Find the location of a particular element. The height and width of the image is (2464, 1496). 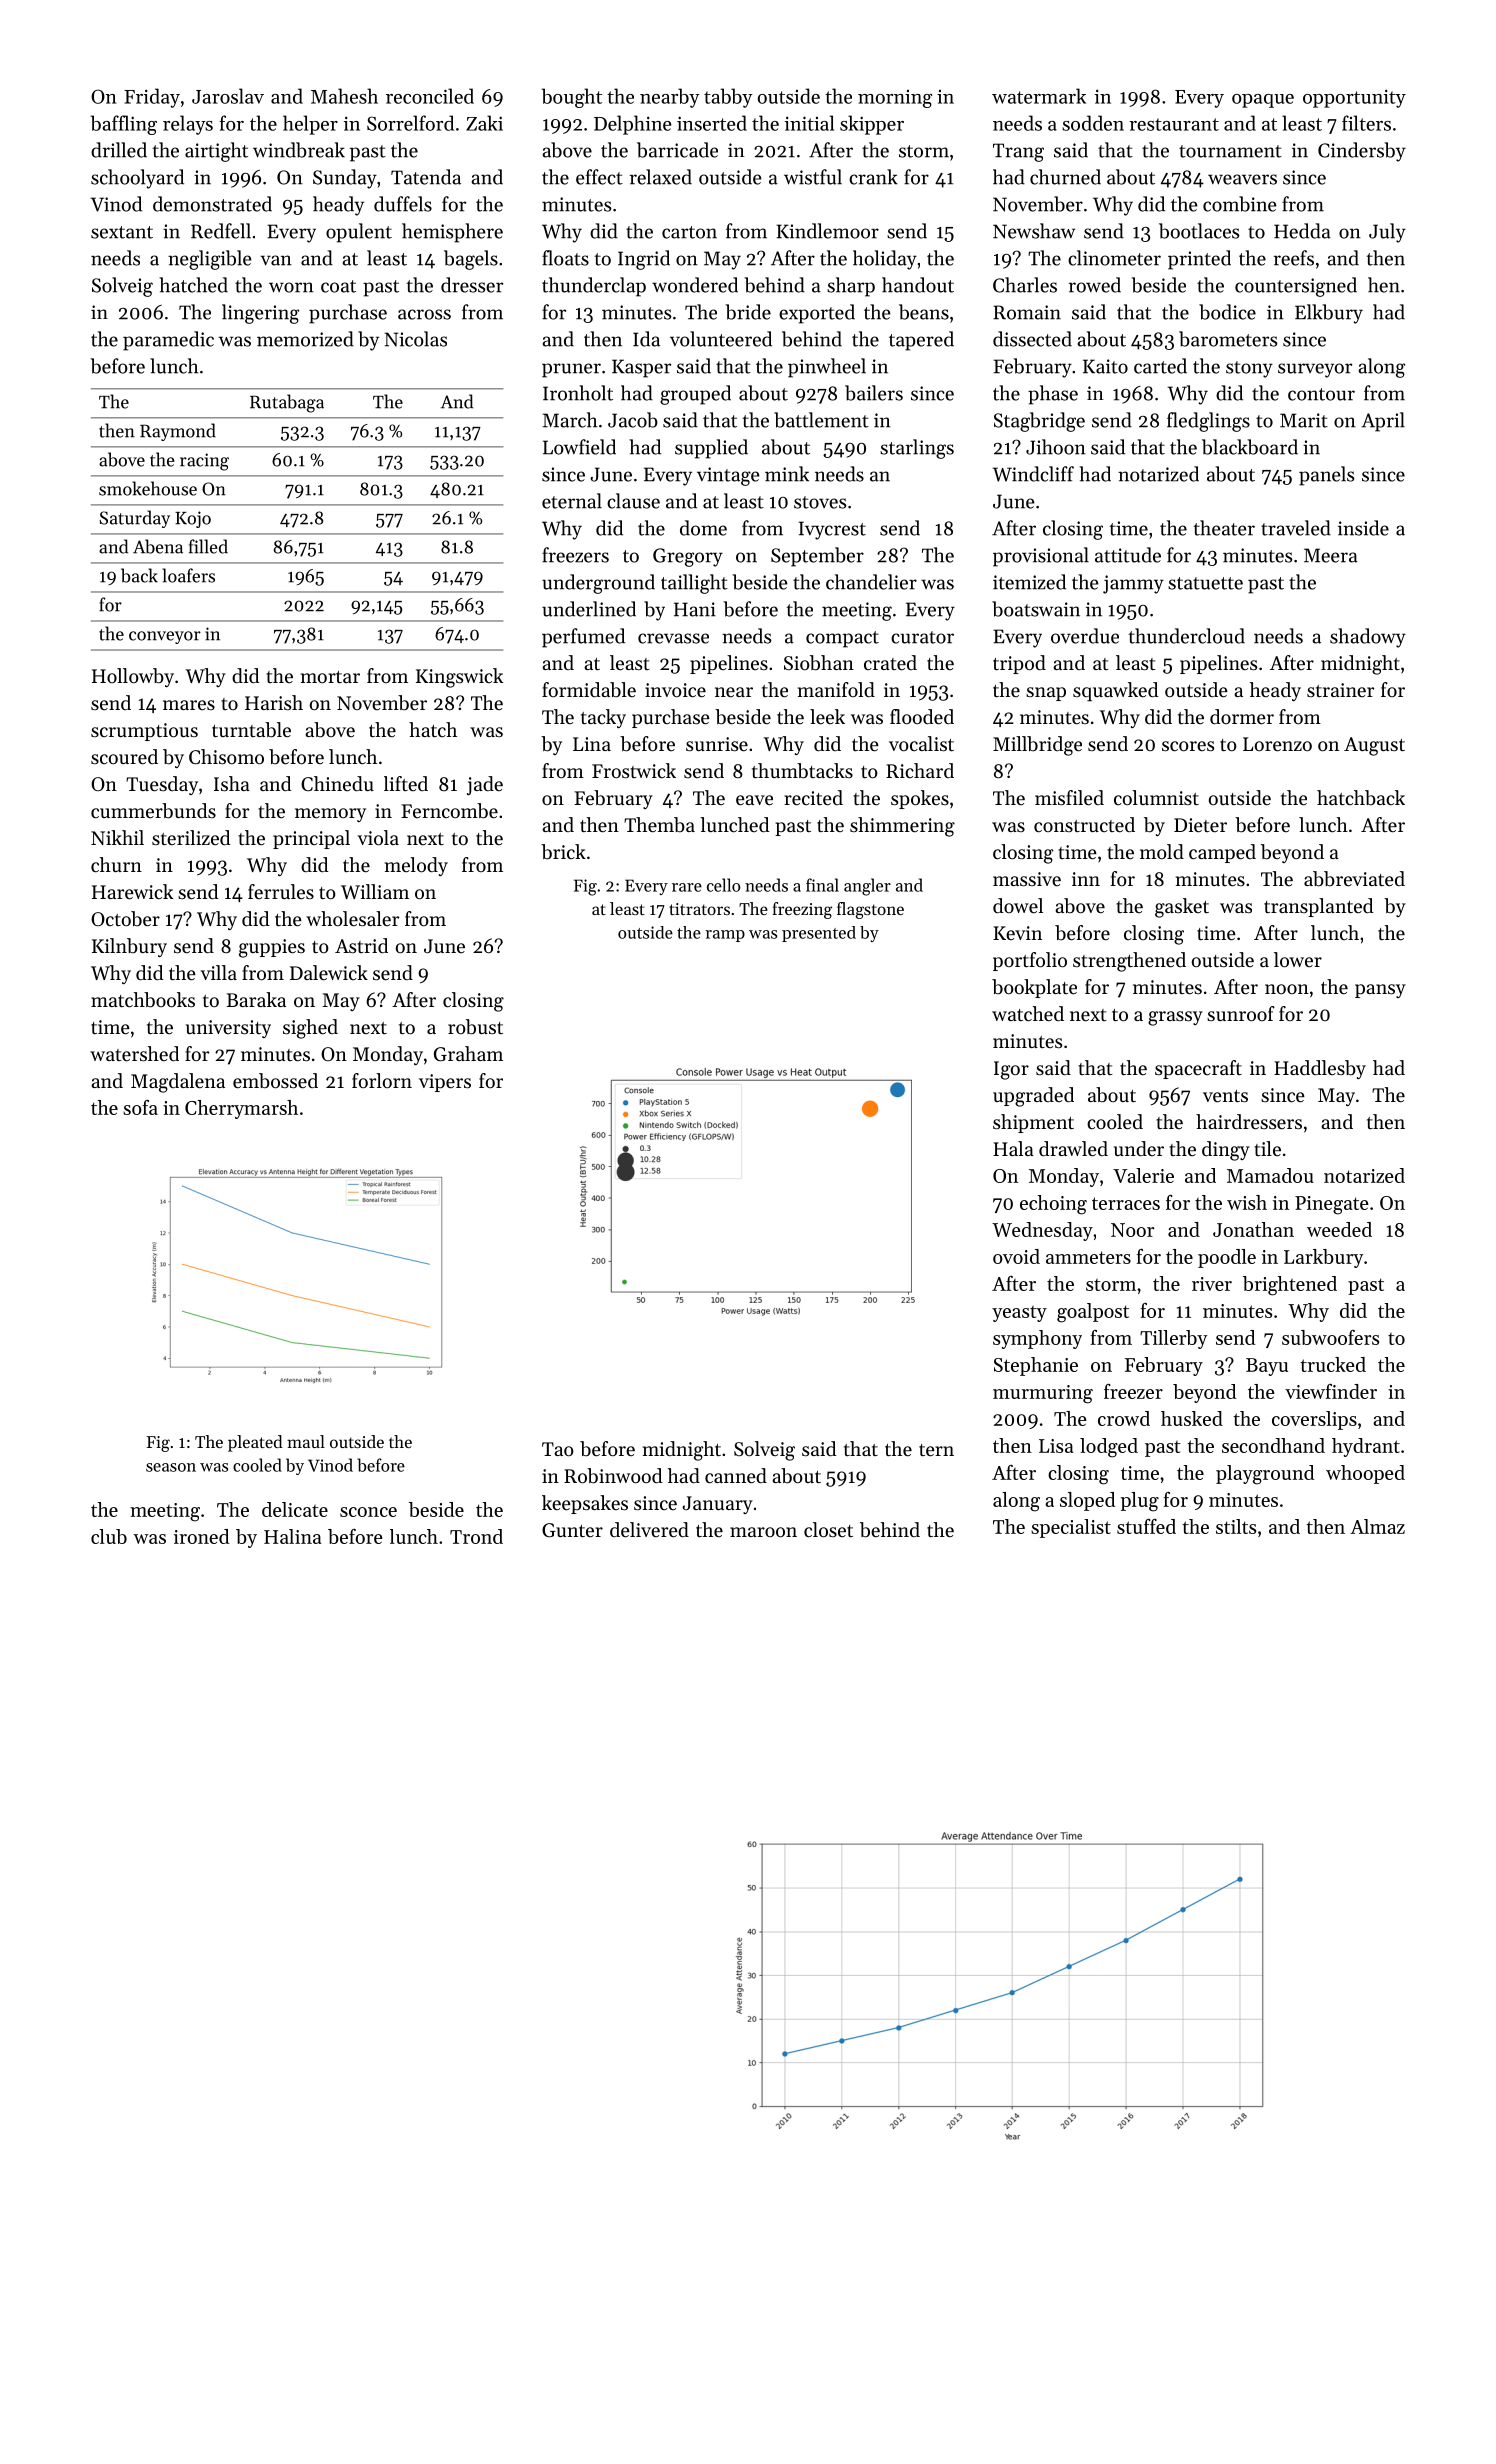

opportunity is located at coordinates (1354, 98).
